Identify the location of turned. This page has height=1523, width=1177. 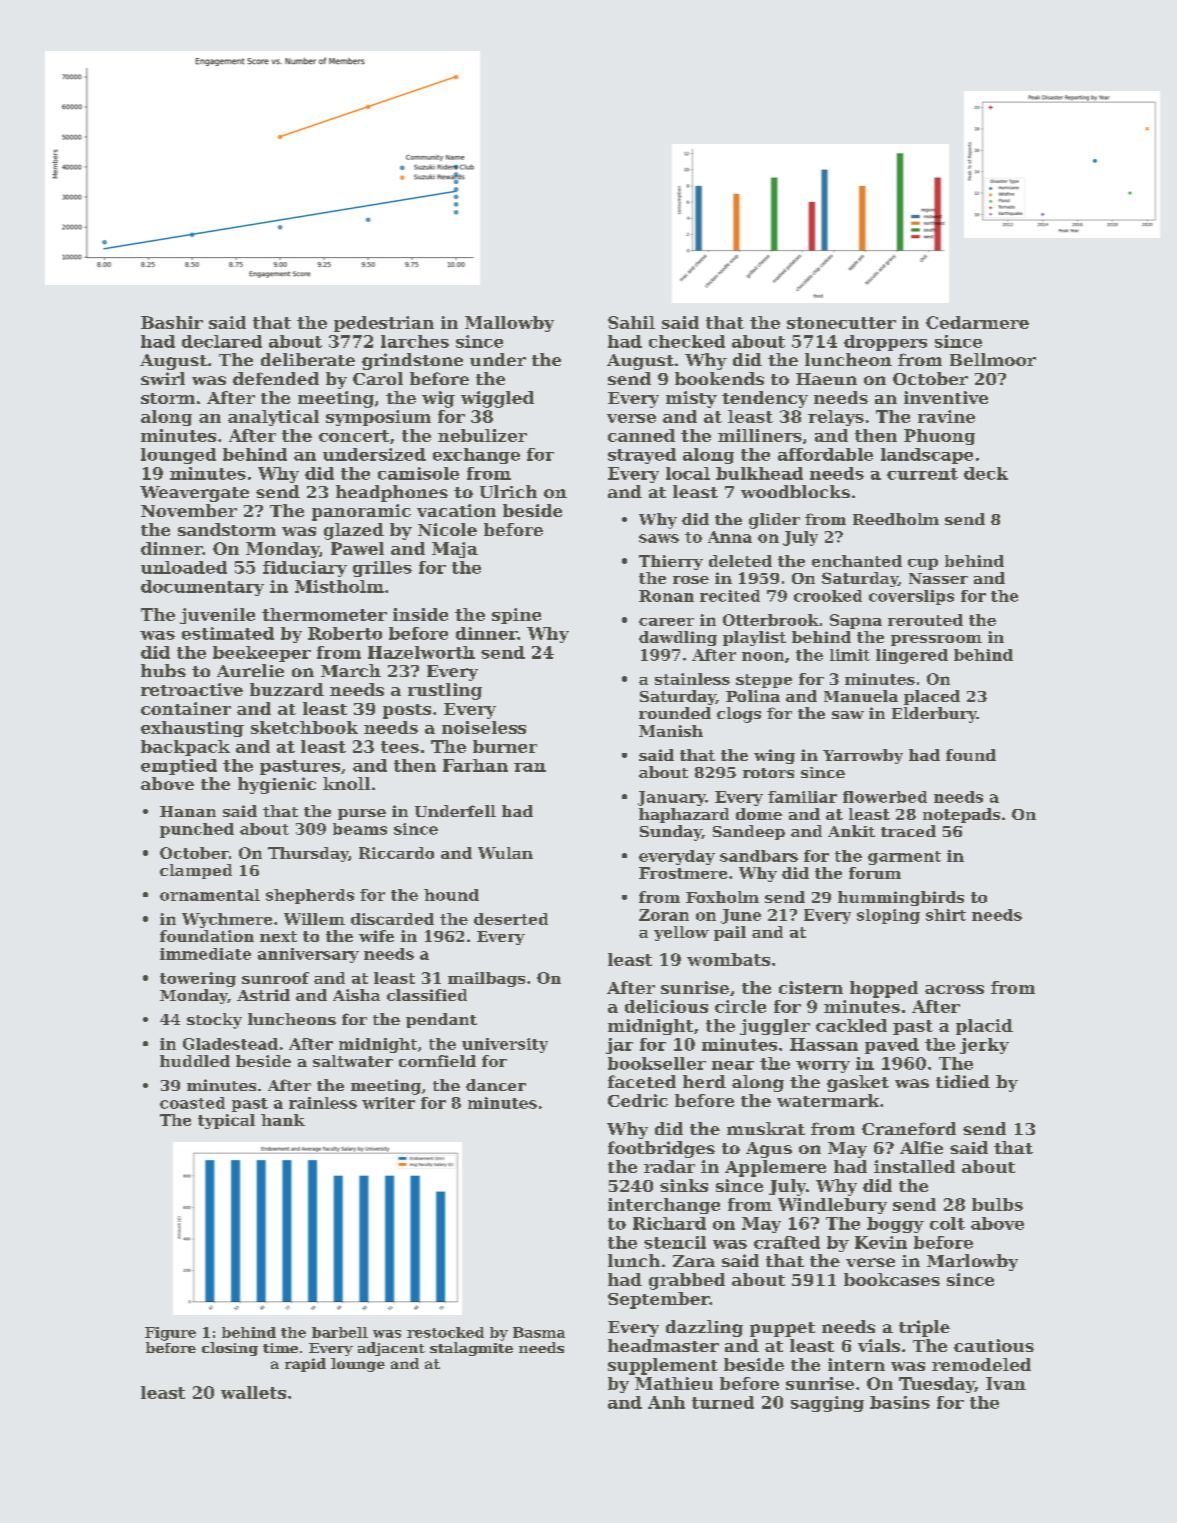
(723, 1402).
